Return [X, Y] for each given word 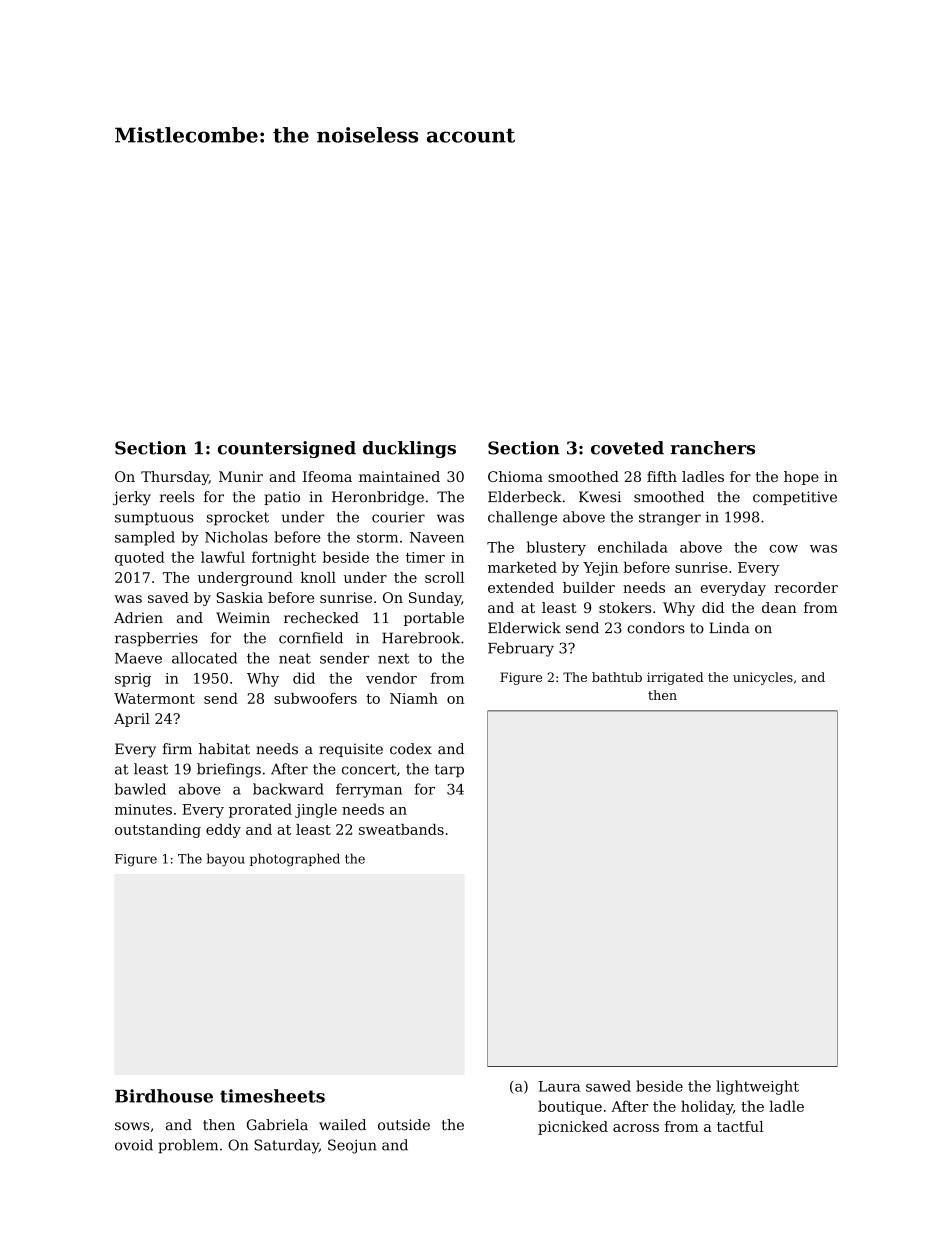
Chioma [515, 476]
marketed [522, 567]
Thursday [175, 478]
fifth [662, 476]
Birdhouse [164, 1096]
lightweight [757, 1087]
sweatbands [401, 829]
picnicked [573, 1128]
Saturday [286, 1146]
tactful [740, 1126]
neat [295, 658]
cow [783, 549]
